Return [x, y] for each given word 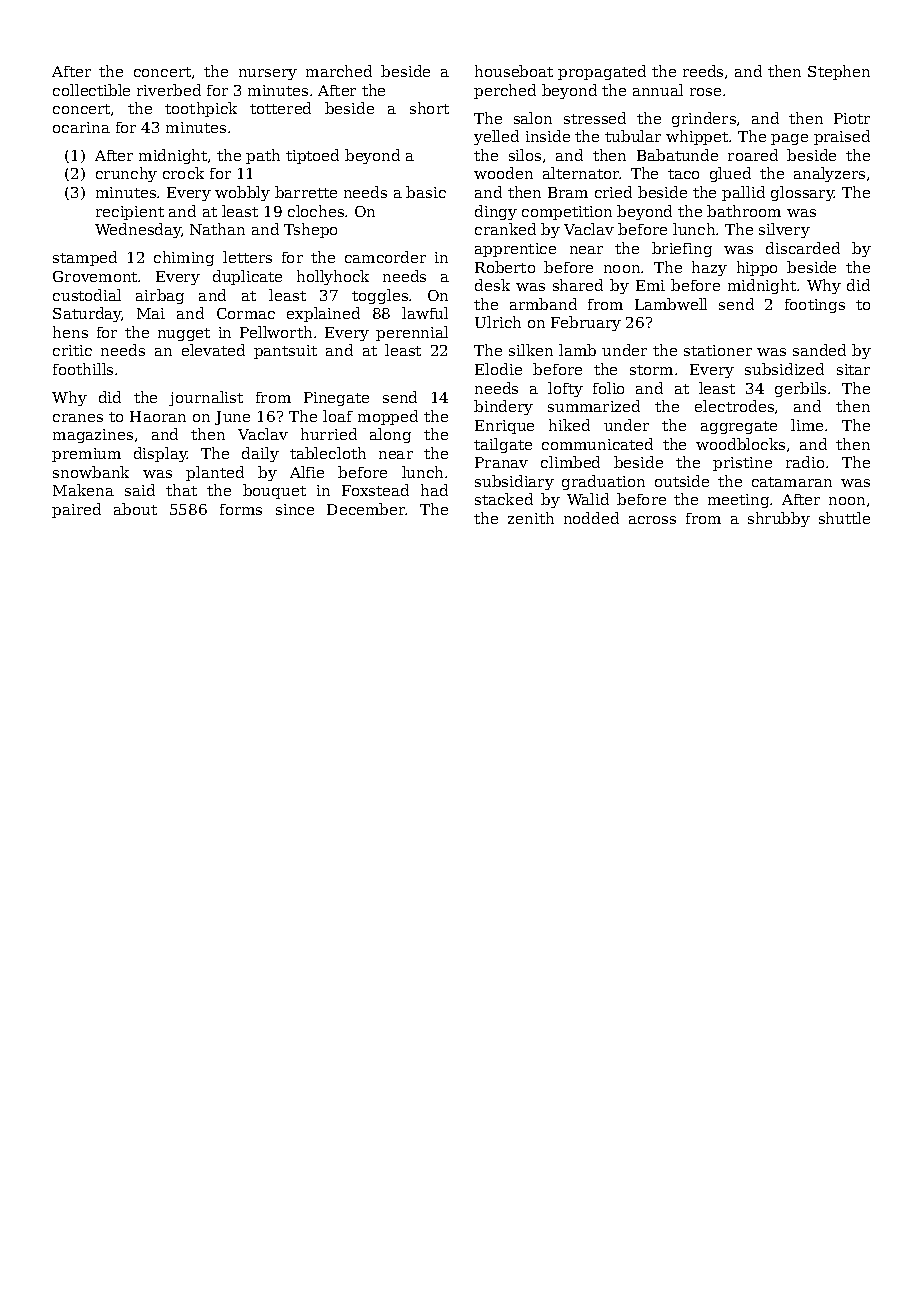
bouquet [274, 491]
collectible [91, 90]
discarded [803, 248]
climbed [570, 462]
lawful [425, 313]
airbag [160, 296]
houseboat [514, 71]
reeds [703, 71]
